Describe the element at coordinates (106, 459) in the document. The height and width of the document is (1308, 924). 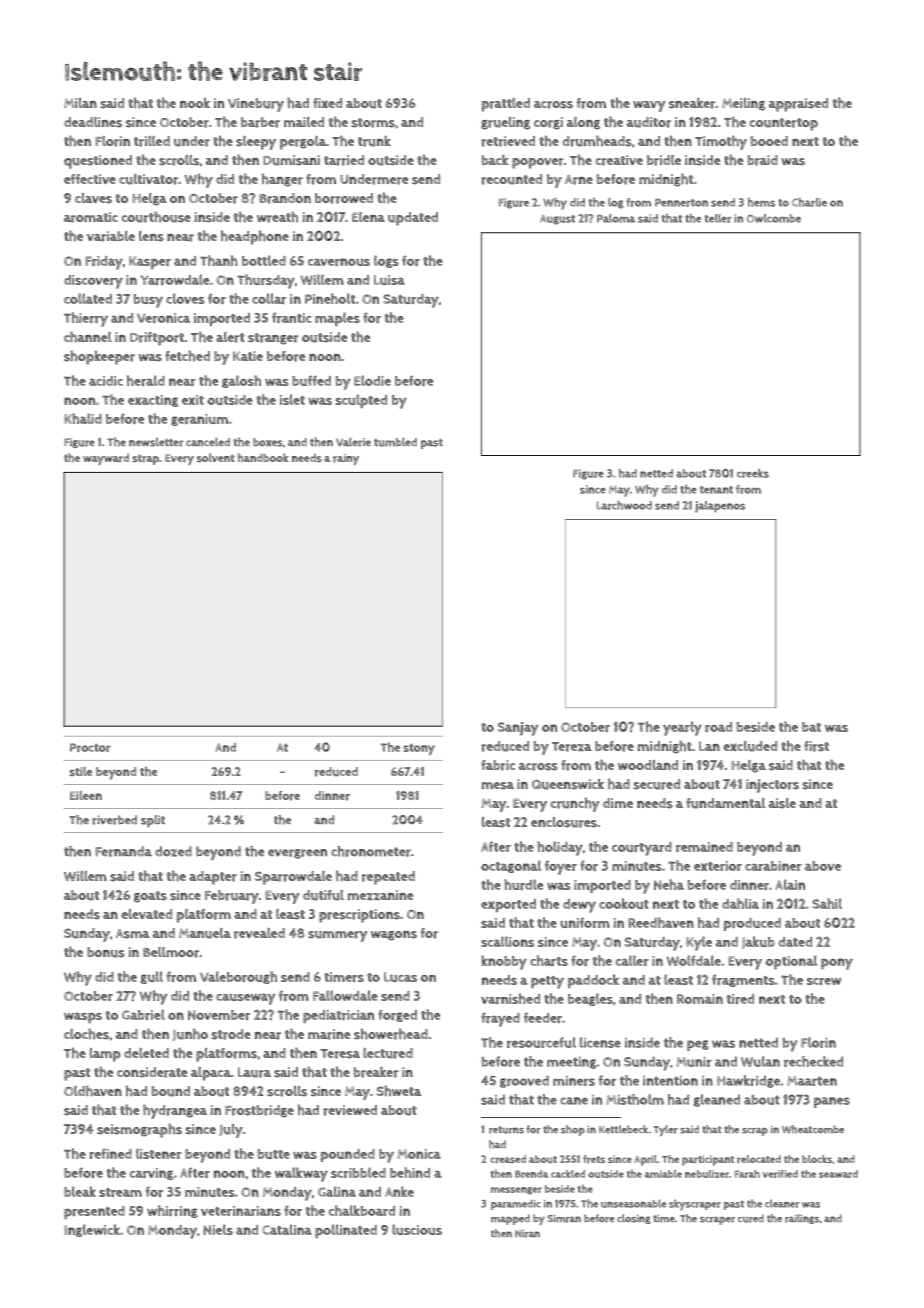
I see `wayward` at that location.
